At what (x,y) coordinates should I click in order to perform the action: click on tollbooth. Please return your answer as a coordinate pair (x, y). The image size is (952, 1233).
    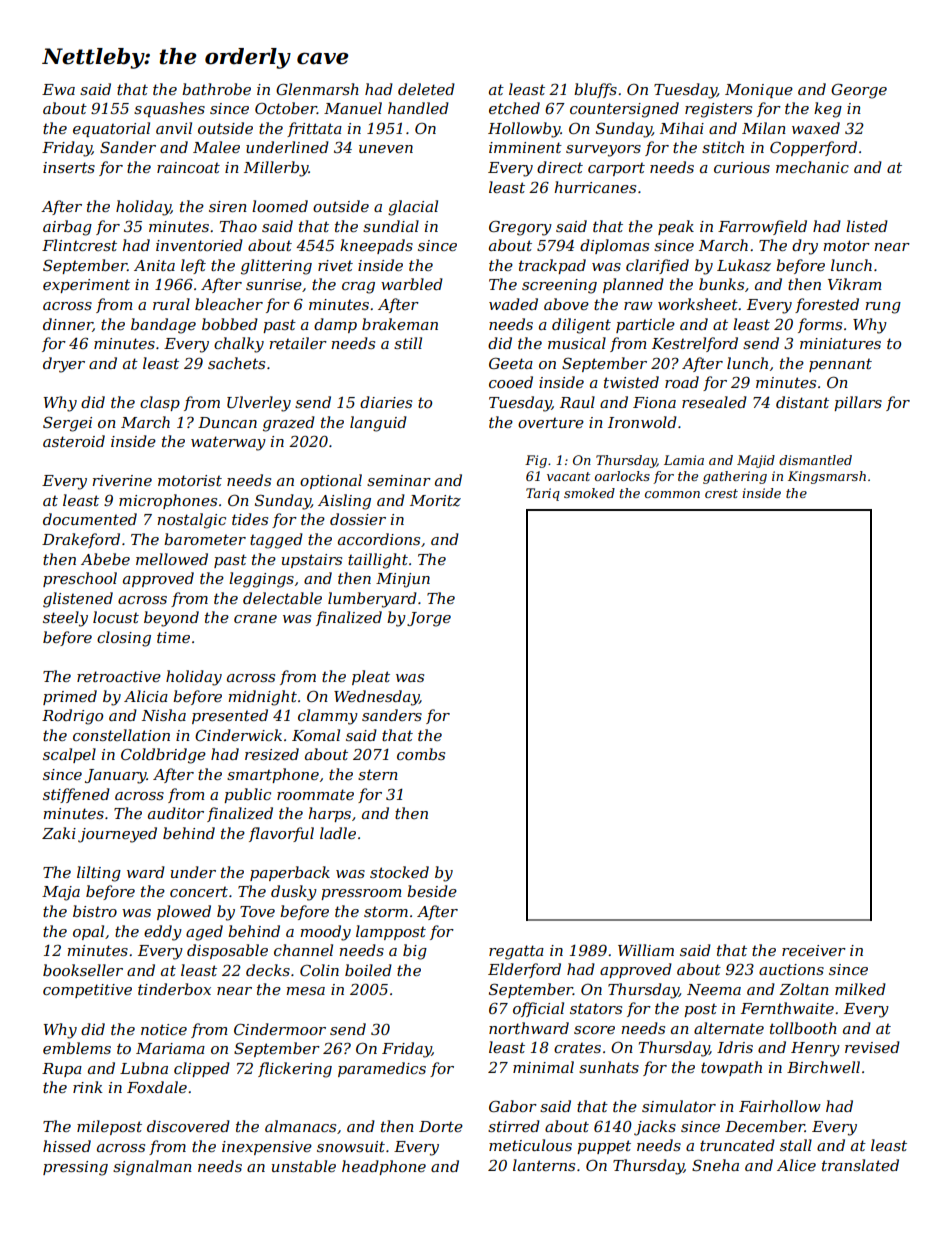
    Looking at the image, I should click on (803, 1028).
